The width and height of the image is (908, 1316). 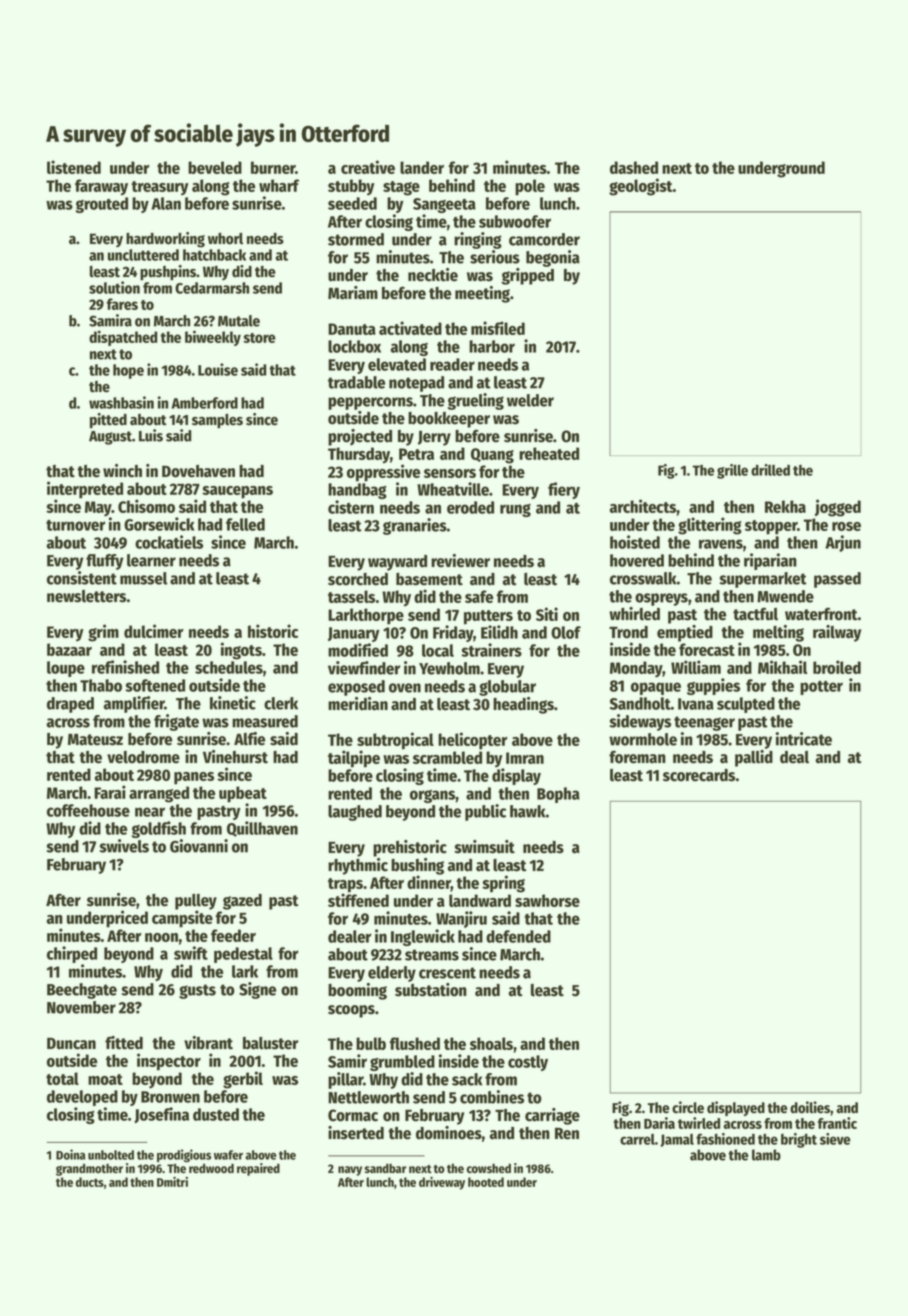 What do you see at coordinates (843, 543) in the image?
I see `Arjun` at bounding box center [843, 543].
